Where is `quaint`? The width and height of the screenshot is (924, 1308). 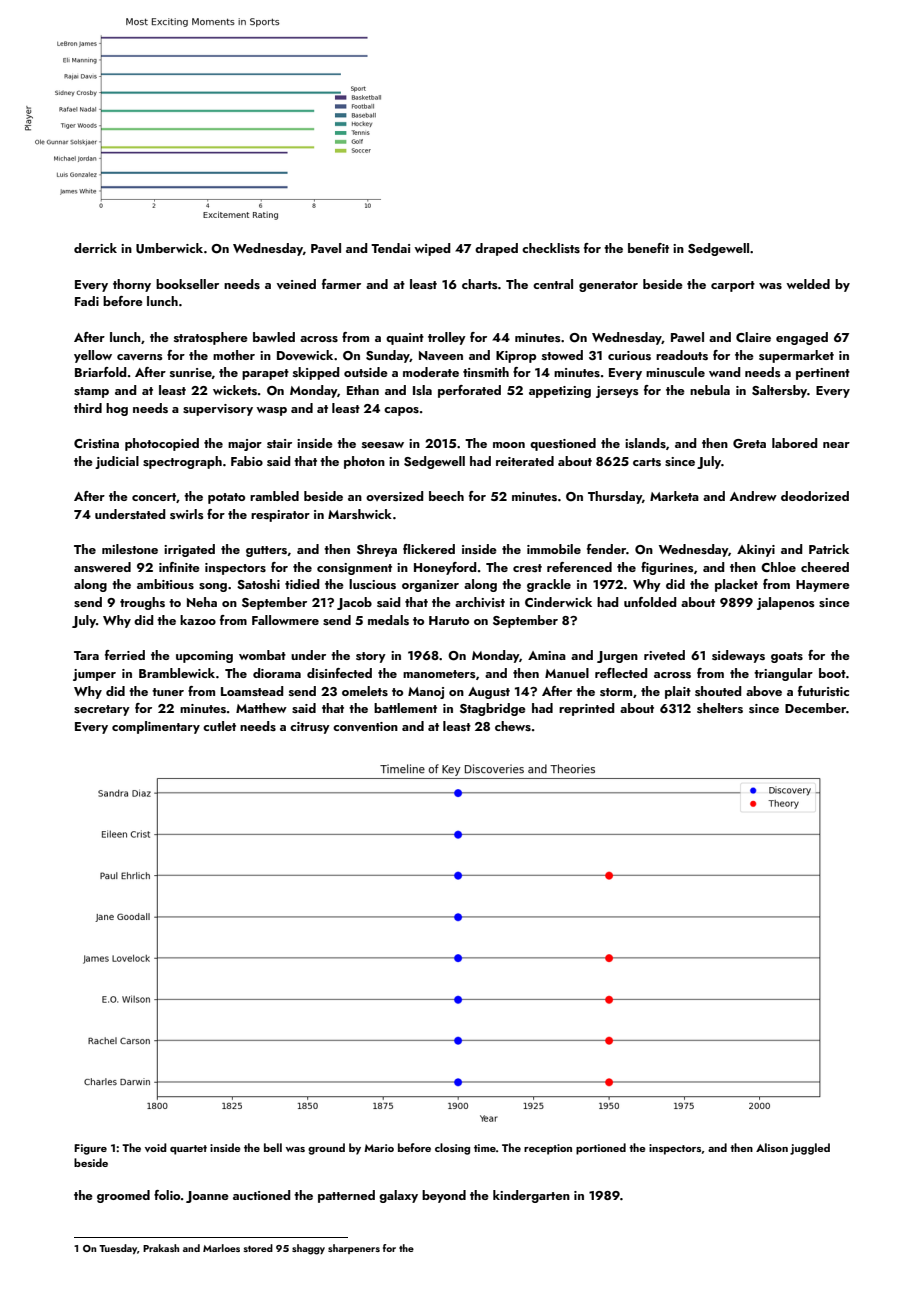
quaint is located at coordinates (405, 339).
